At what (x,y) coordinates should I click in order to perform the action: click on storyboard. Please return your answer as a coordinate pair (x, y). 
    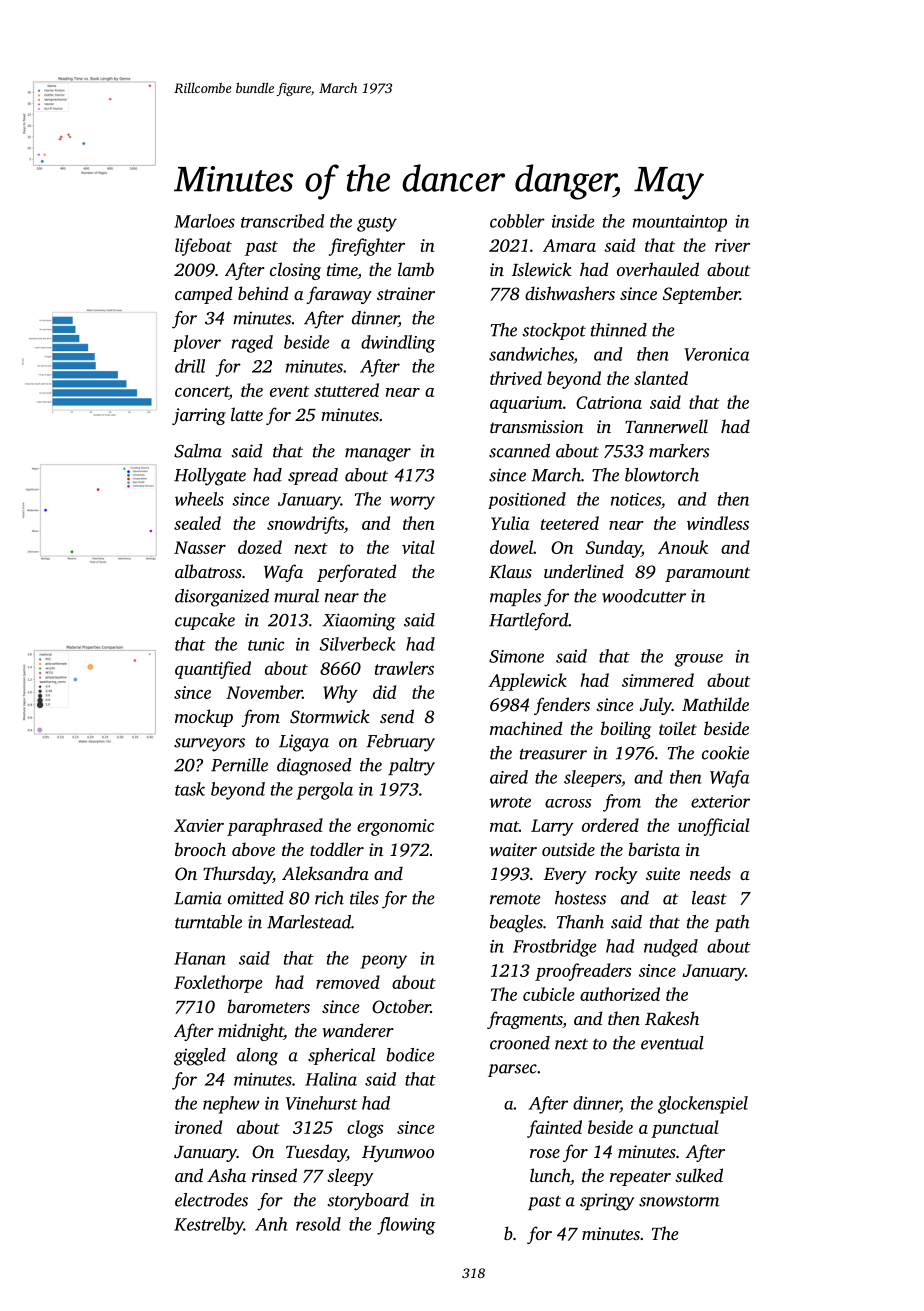
    Looking at the image, I should click on (368, 1202).
